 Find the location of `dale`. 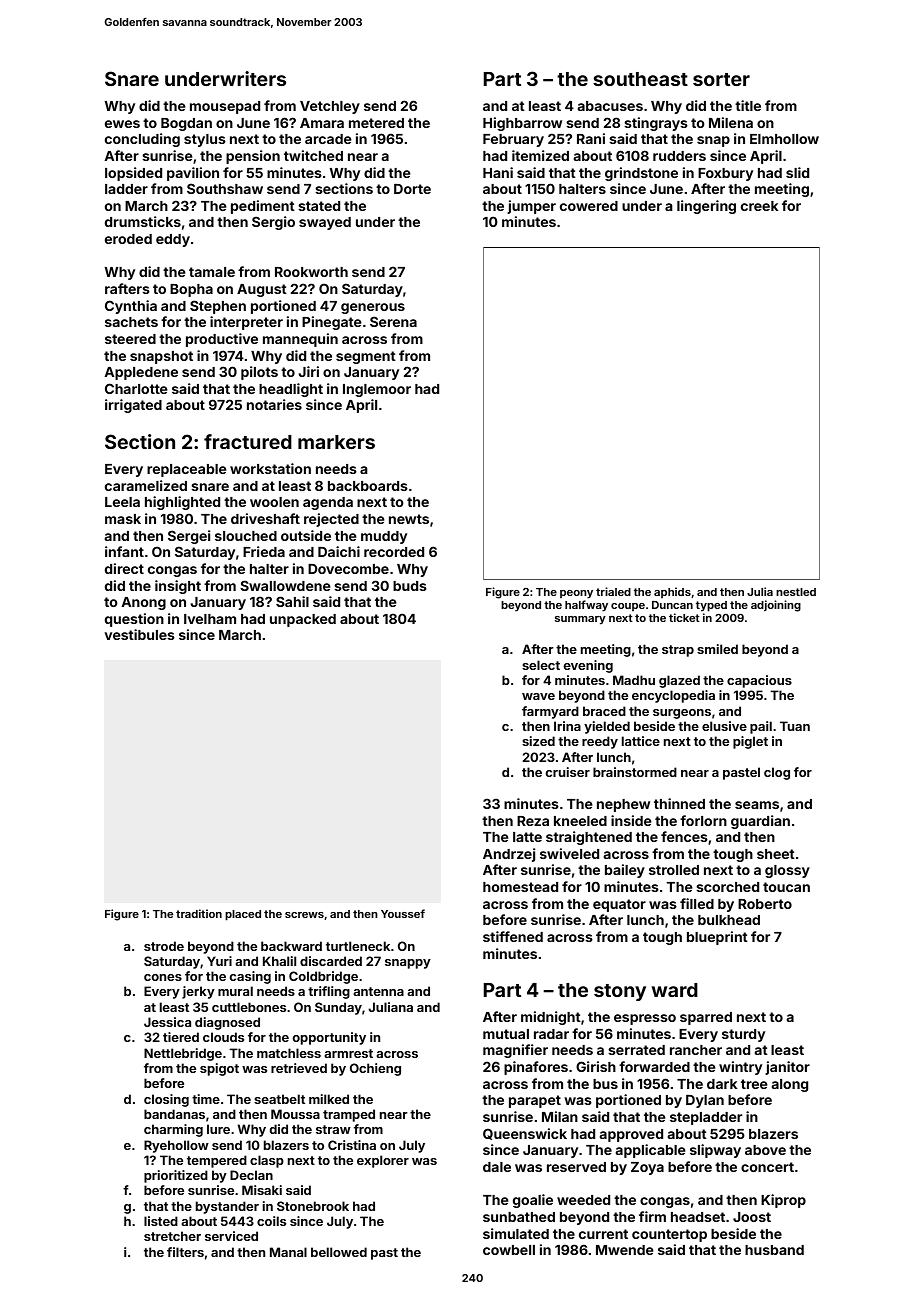

dale is located at coordinates (497, 1167).
